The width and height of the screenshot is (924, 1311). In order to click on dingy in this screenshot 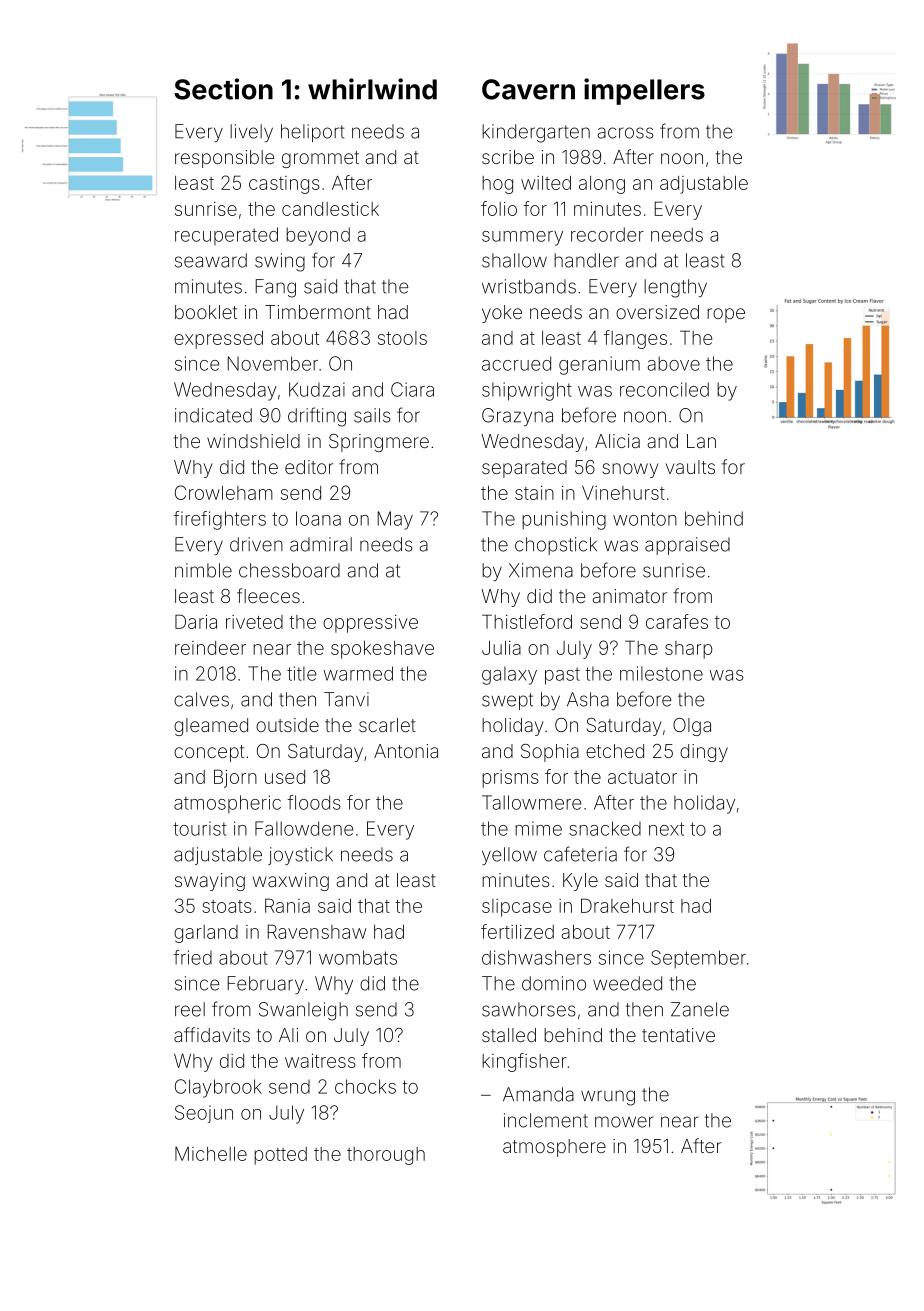, I will do `click(704, 753)`.
